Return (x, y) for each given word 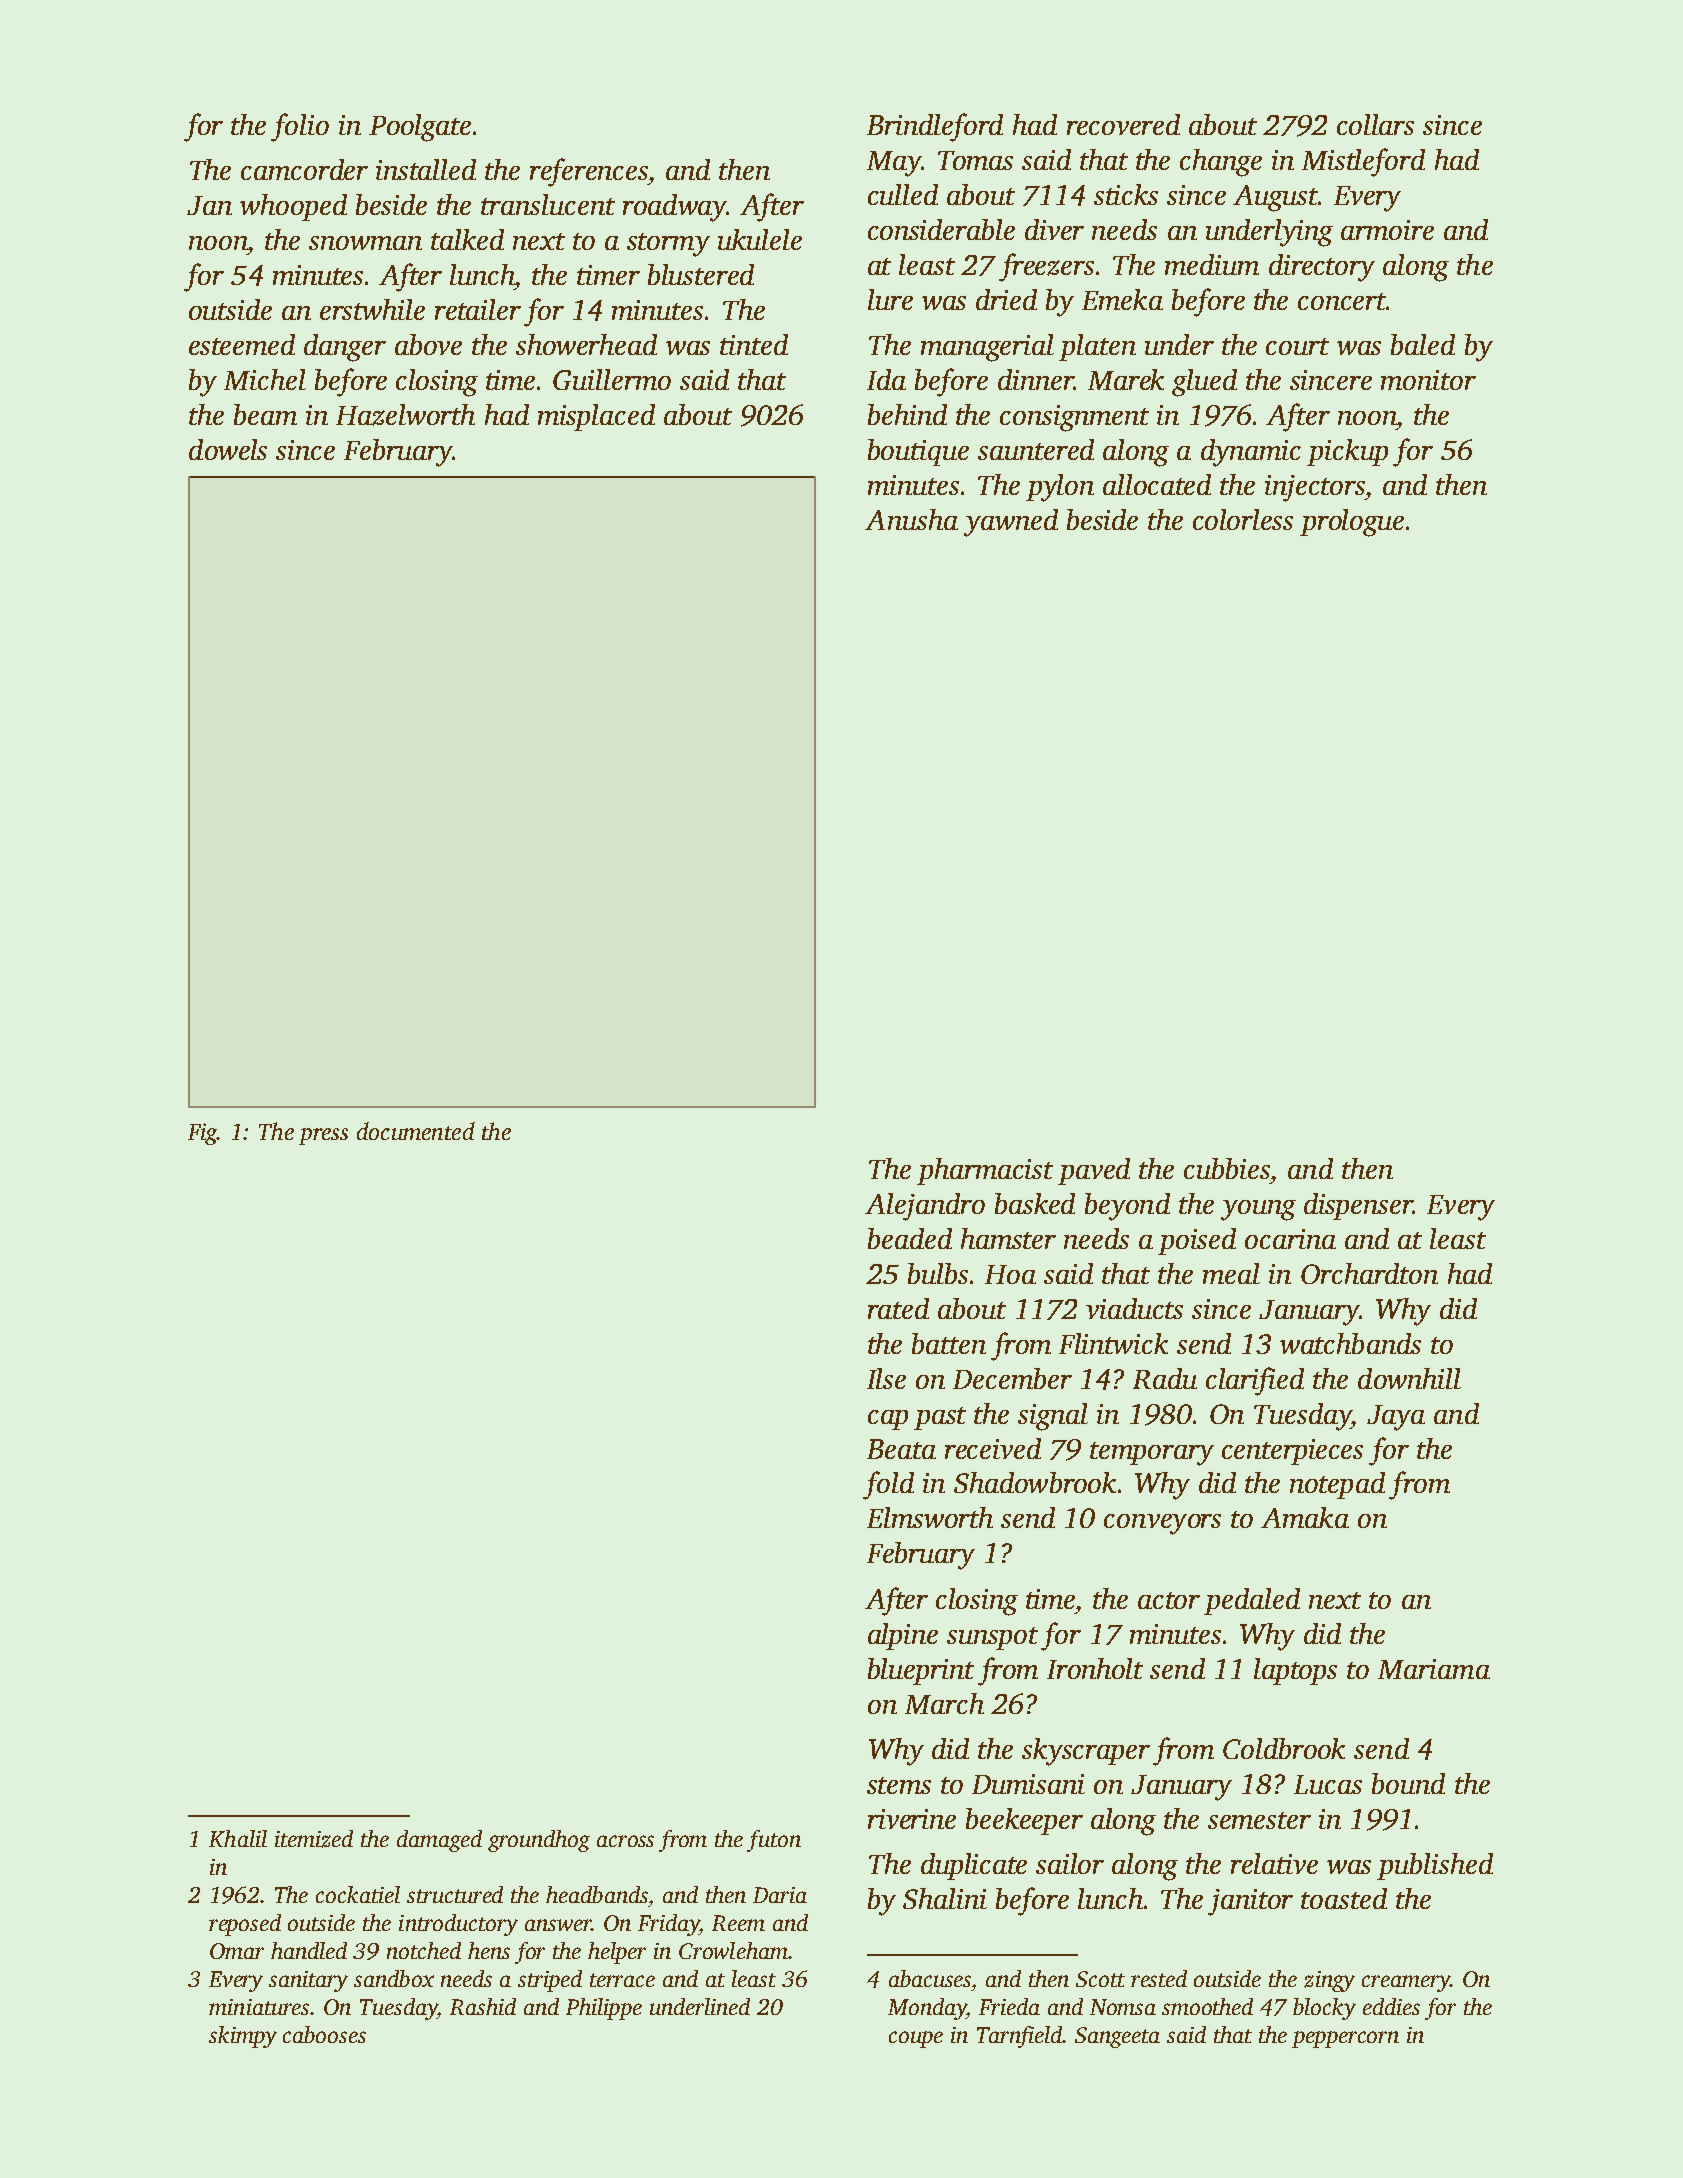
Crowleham (733, 1950)
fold (888, 1485)
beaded (910, 1238)
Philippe (604, 2009)
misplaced (596, 417)
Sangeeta (1117, 2037)
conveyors (1162, 1524)
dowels (228, 449)
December (1012, 1378)
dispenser (1358, 1206)
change (1221, 163)
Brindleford (935, 127)
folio (300, 127)
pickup (1347, 452)
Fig (203, 1134)
